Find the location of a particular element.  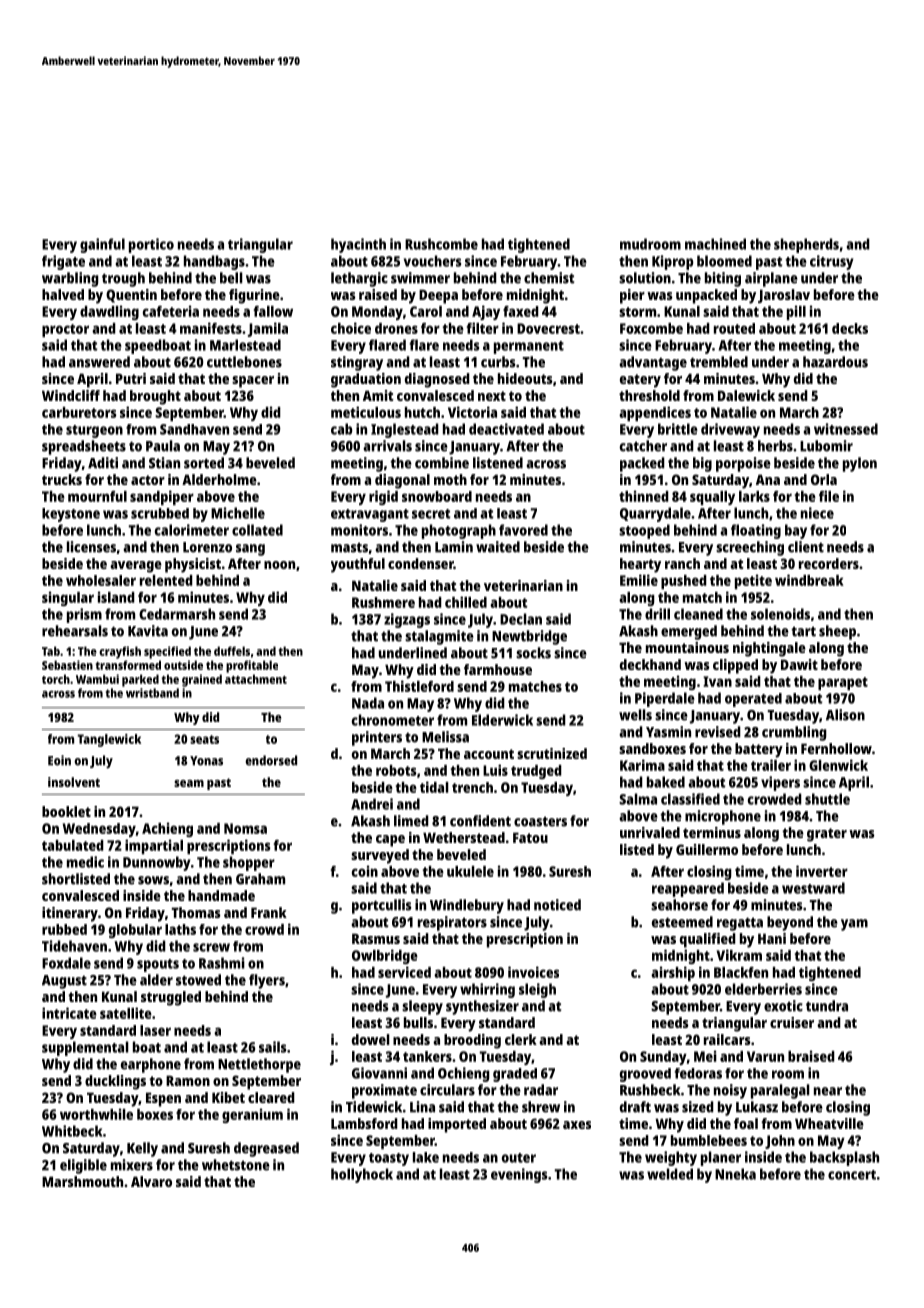

shepherds is located at coordinates (806, 245).
